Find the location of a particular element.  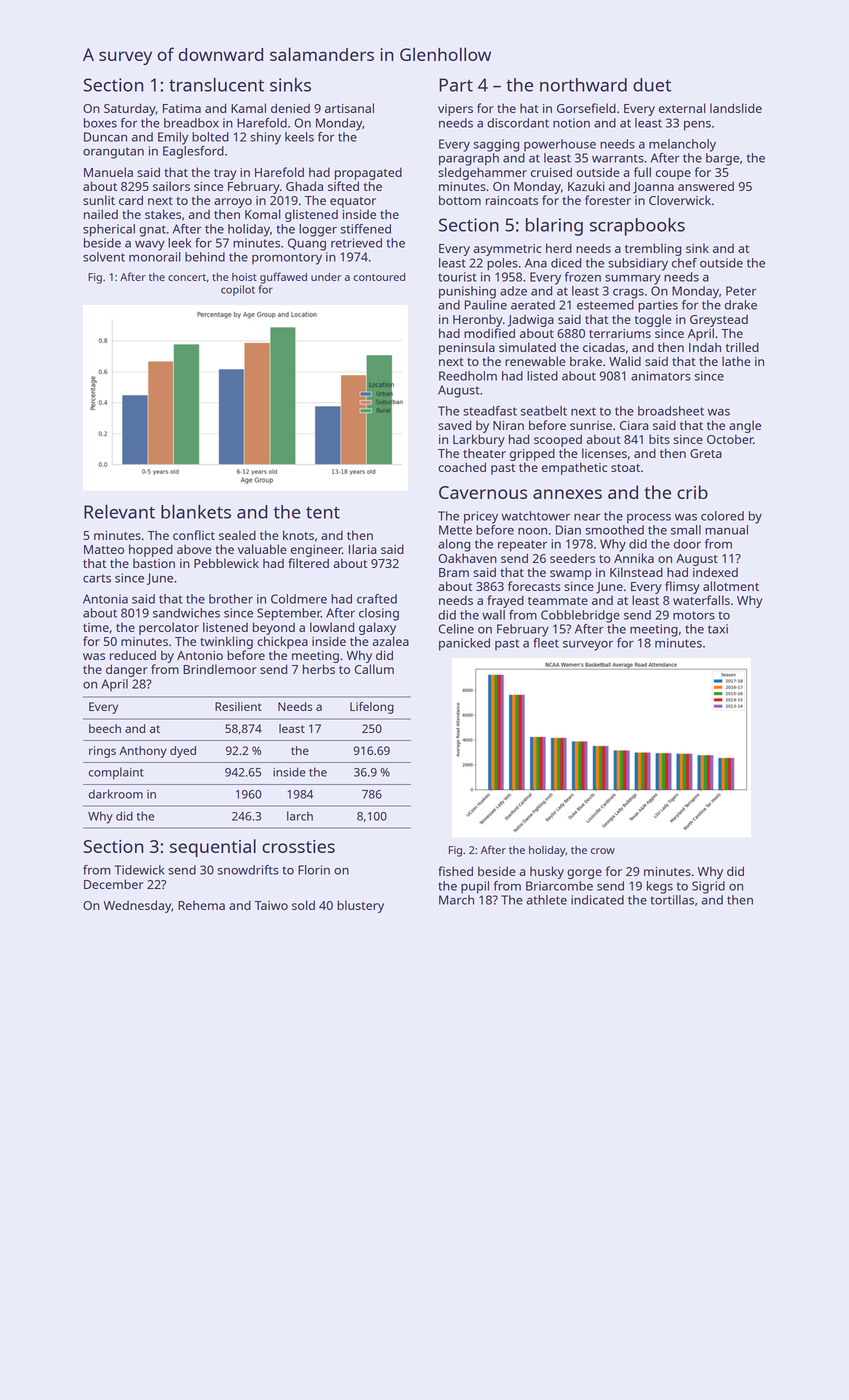

fished is located at coordinates (455, 871).
